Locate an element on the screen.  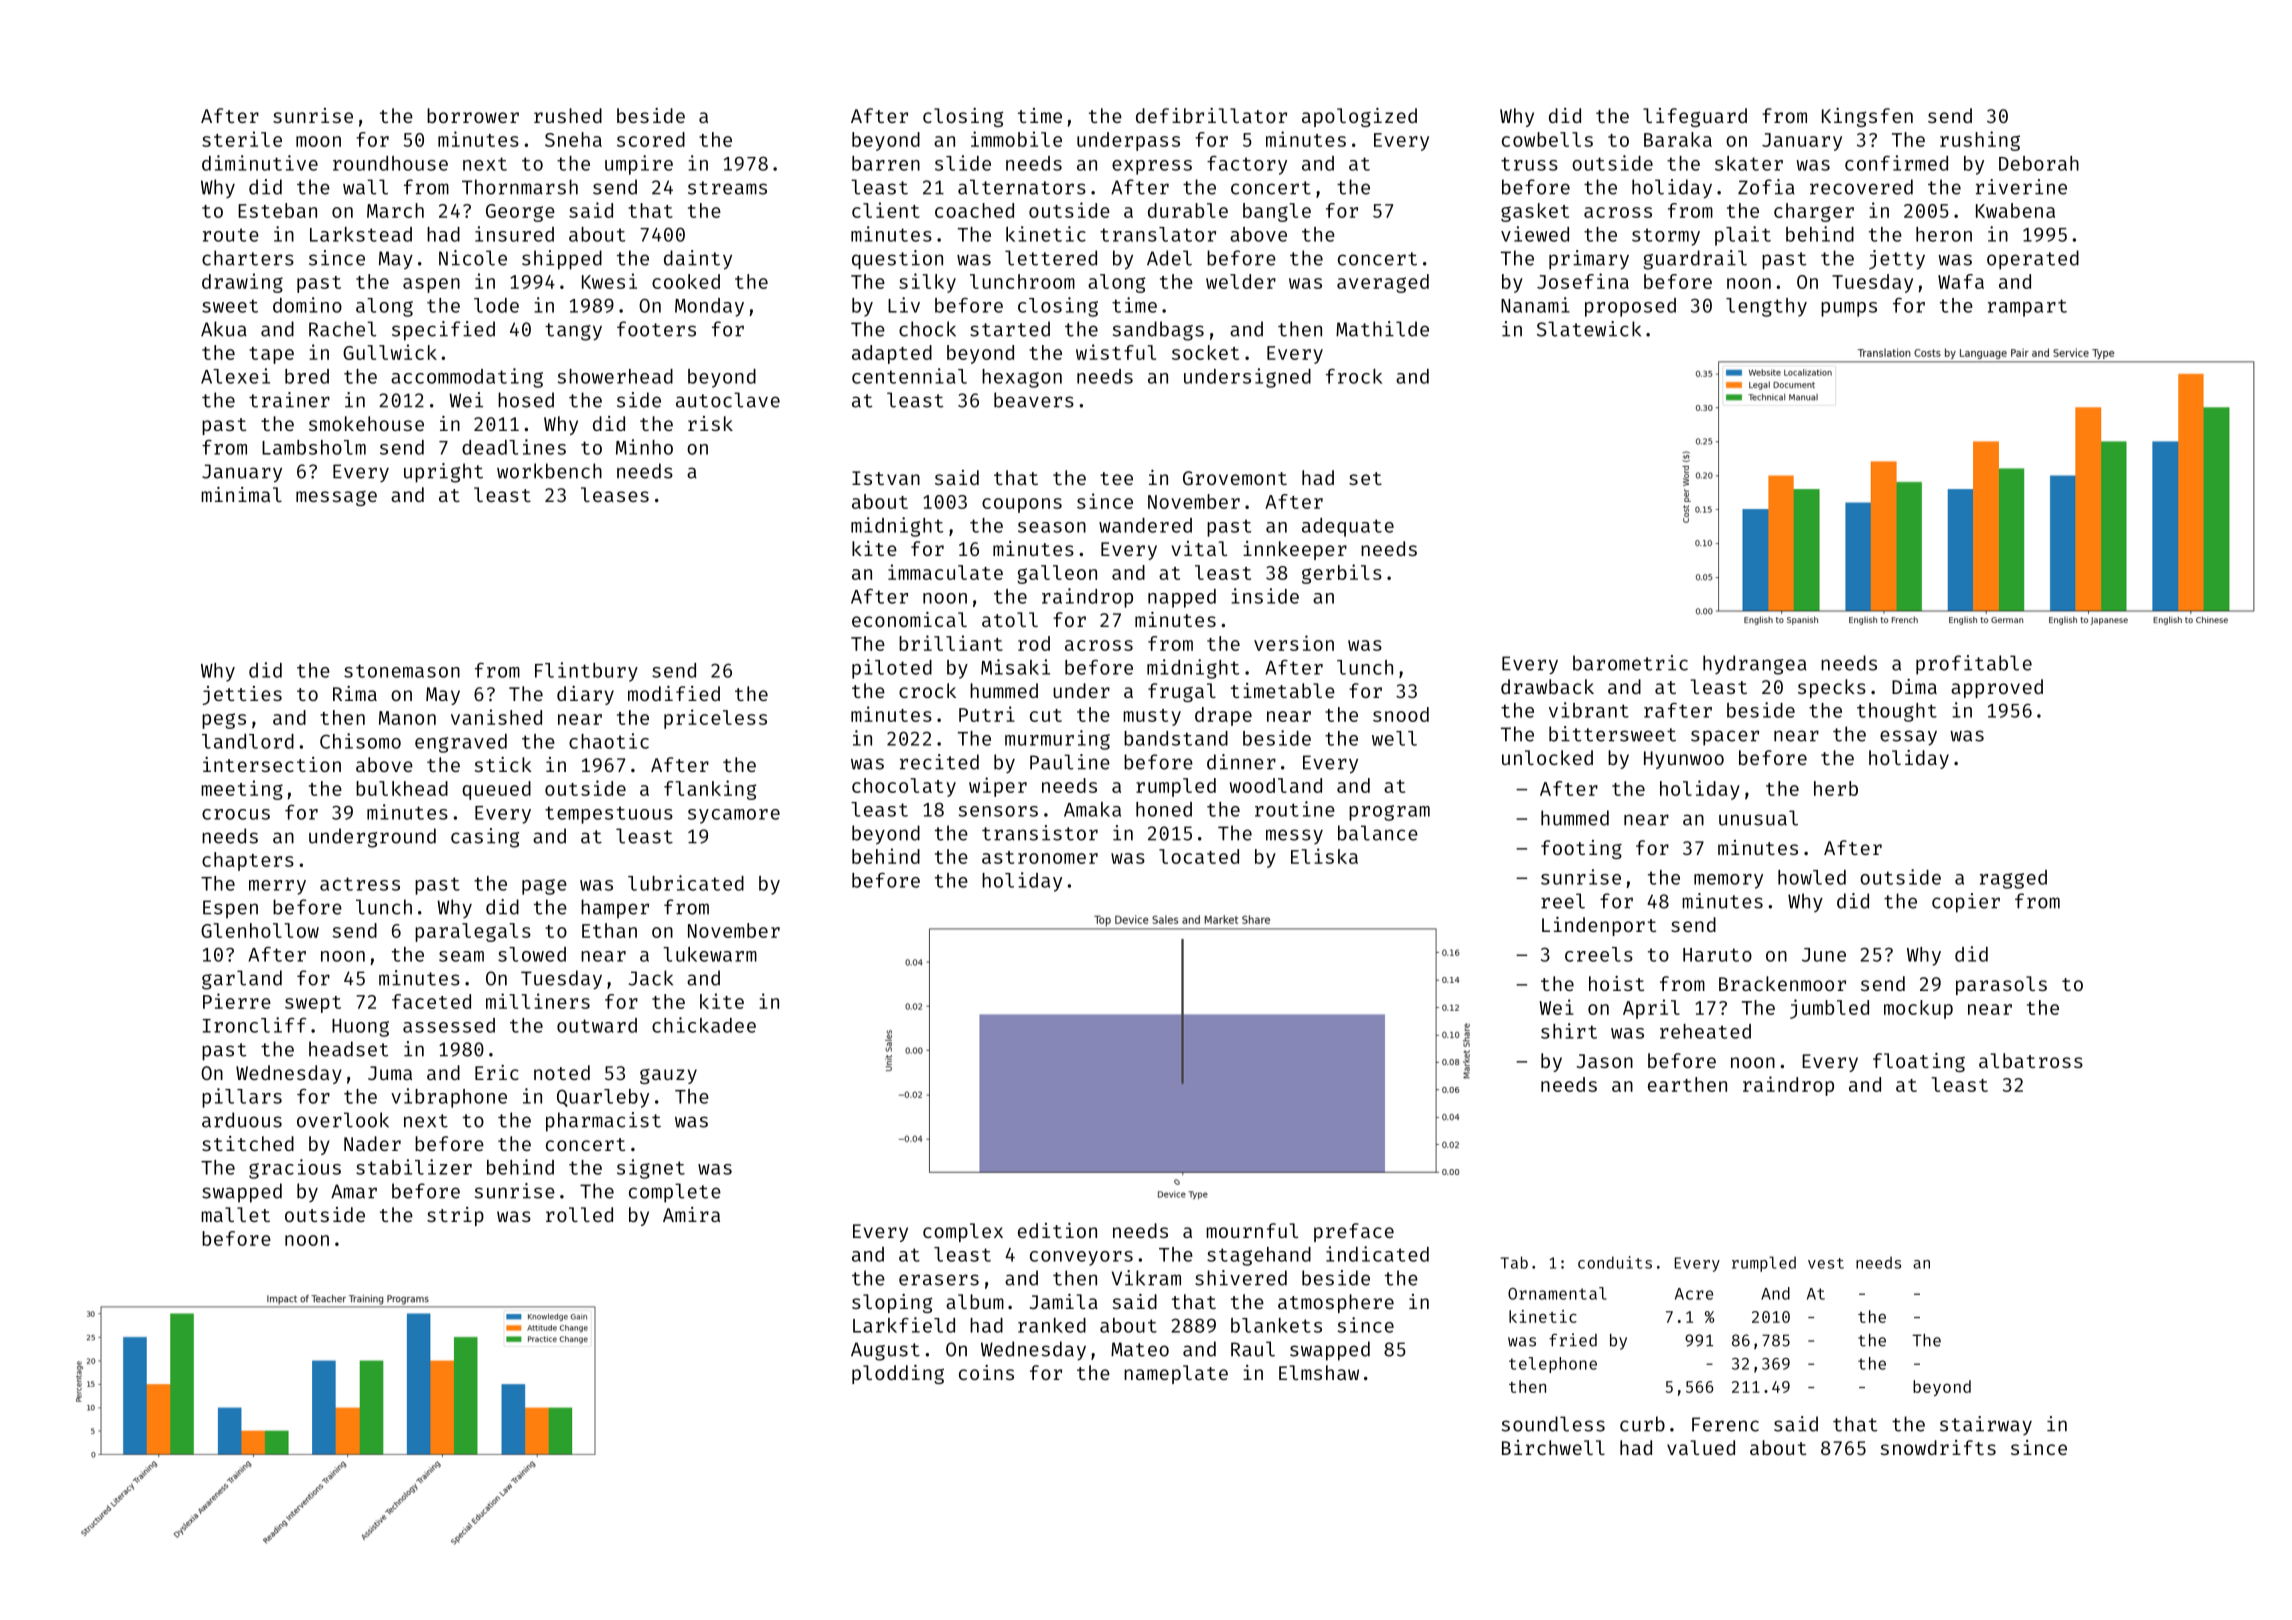
lode is located at coordinates (496, 305).
